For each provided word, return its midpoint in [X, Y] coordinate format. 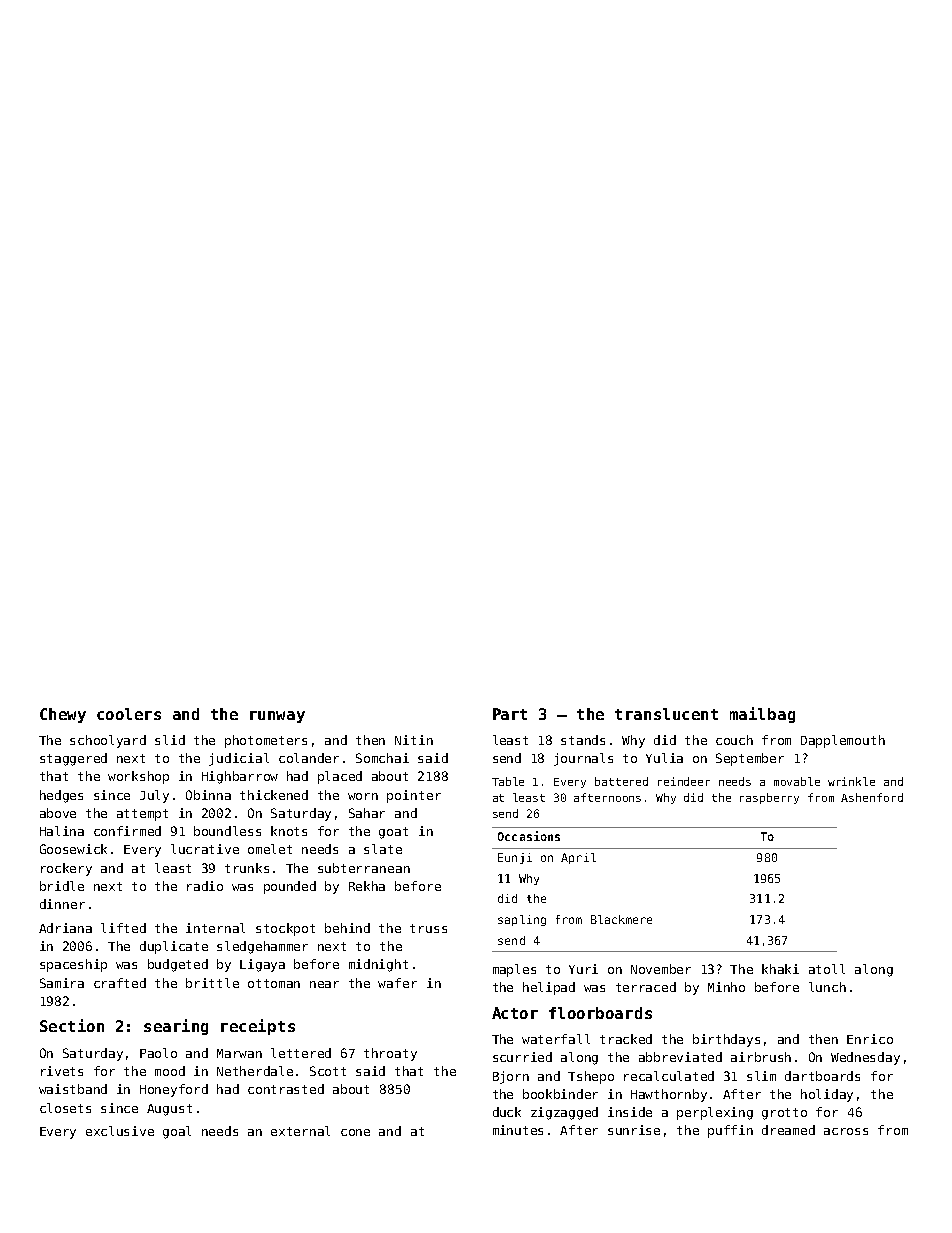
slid [170, 740]
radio [205, 886]
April [578, 858]
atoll [827, 969]
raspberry [769, 798]
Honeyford [174, 1090]
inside [630, 1112]
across [846, 1131]
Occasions [529, 836]
